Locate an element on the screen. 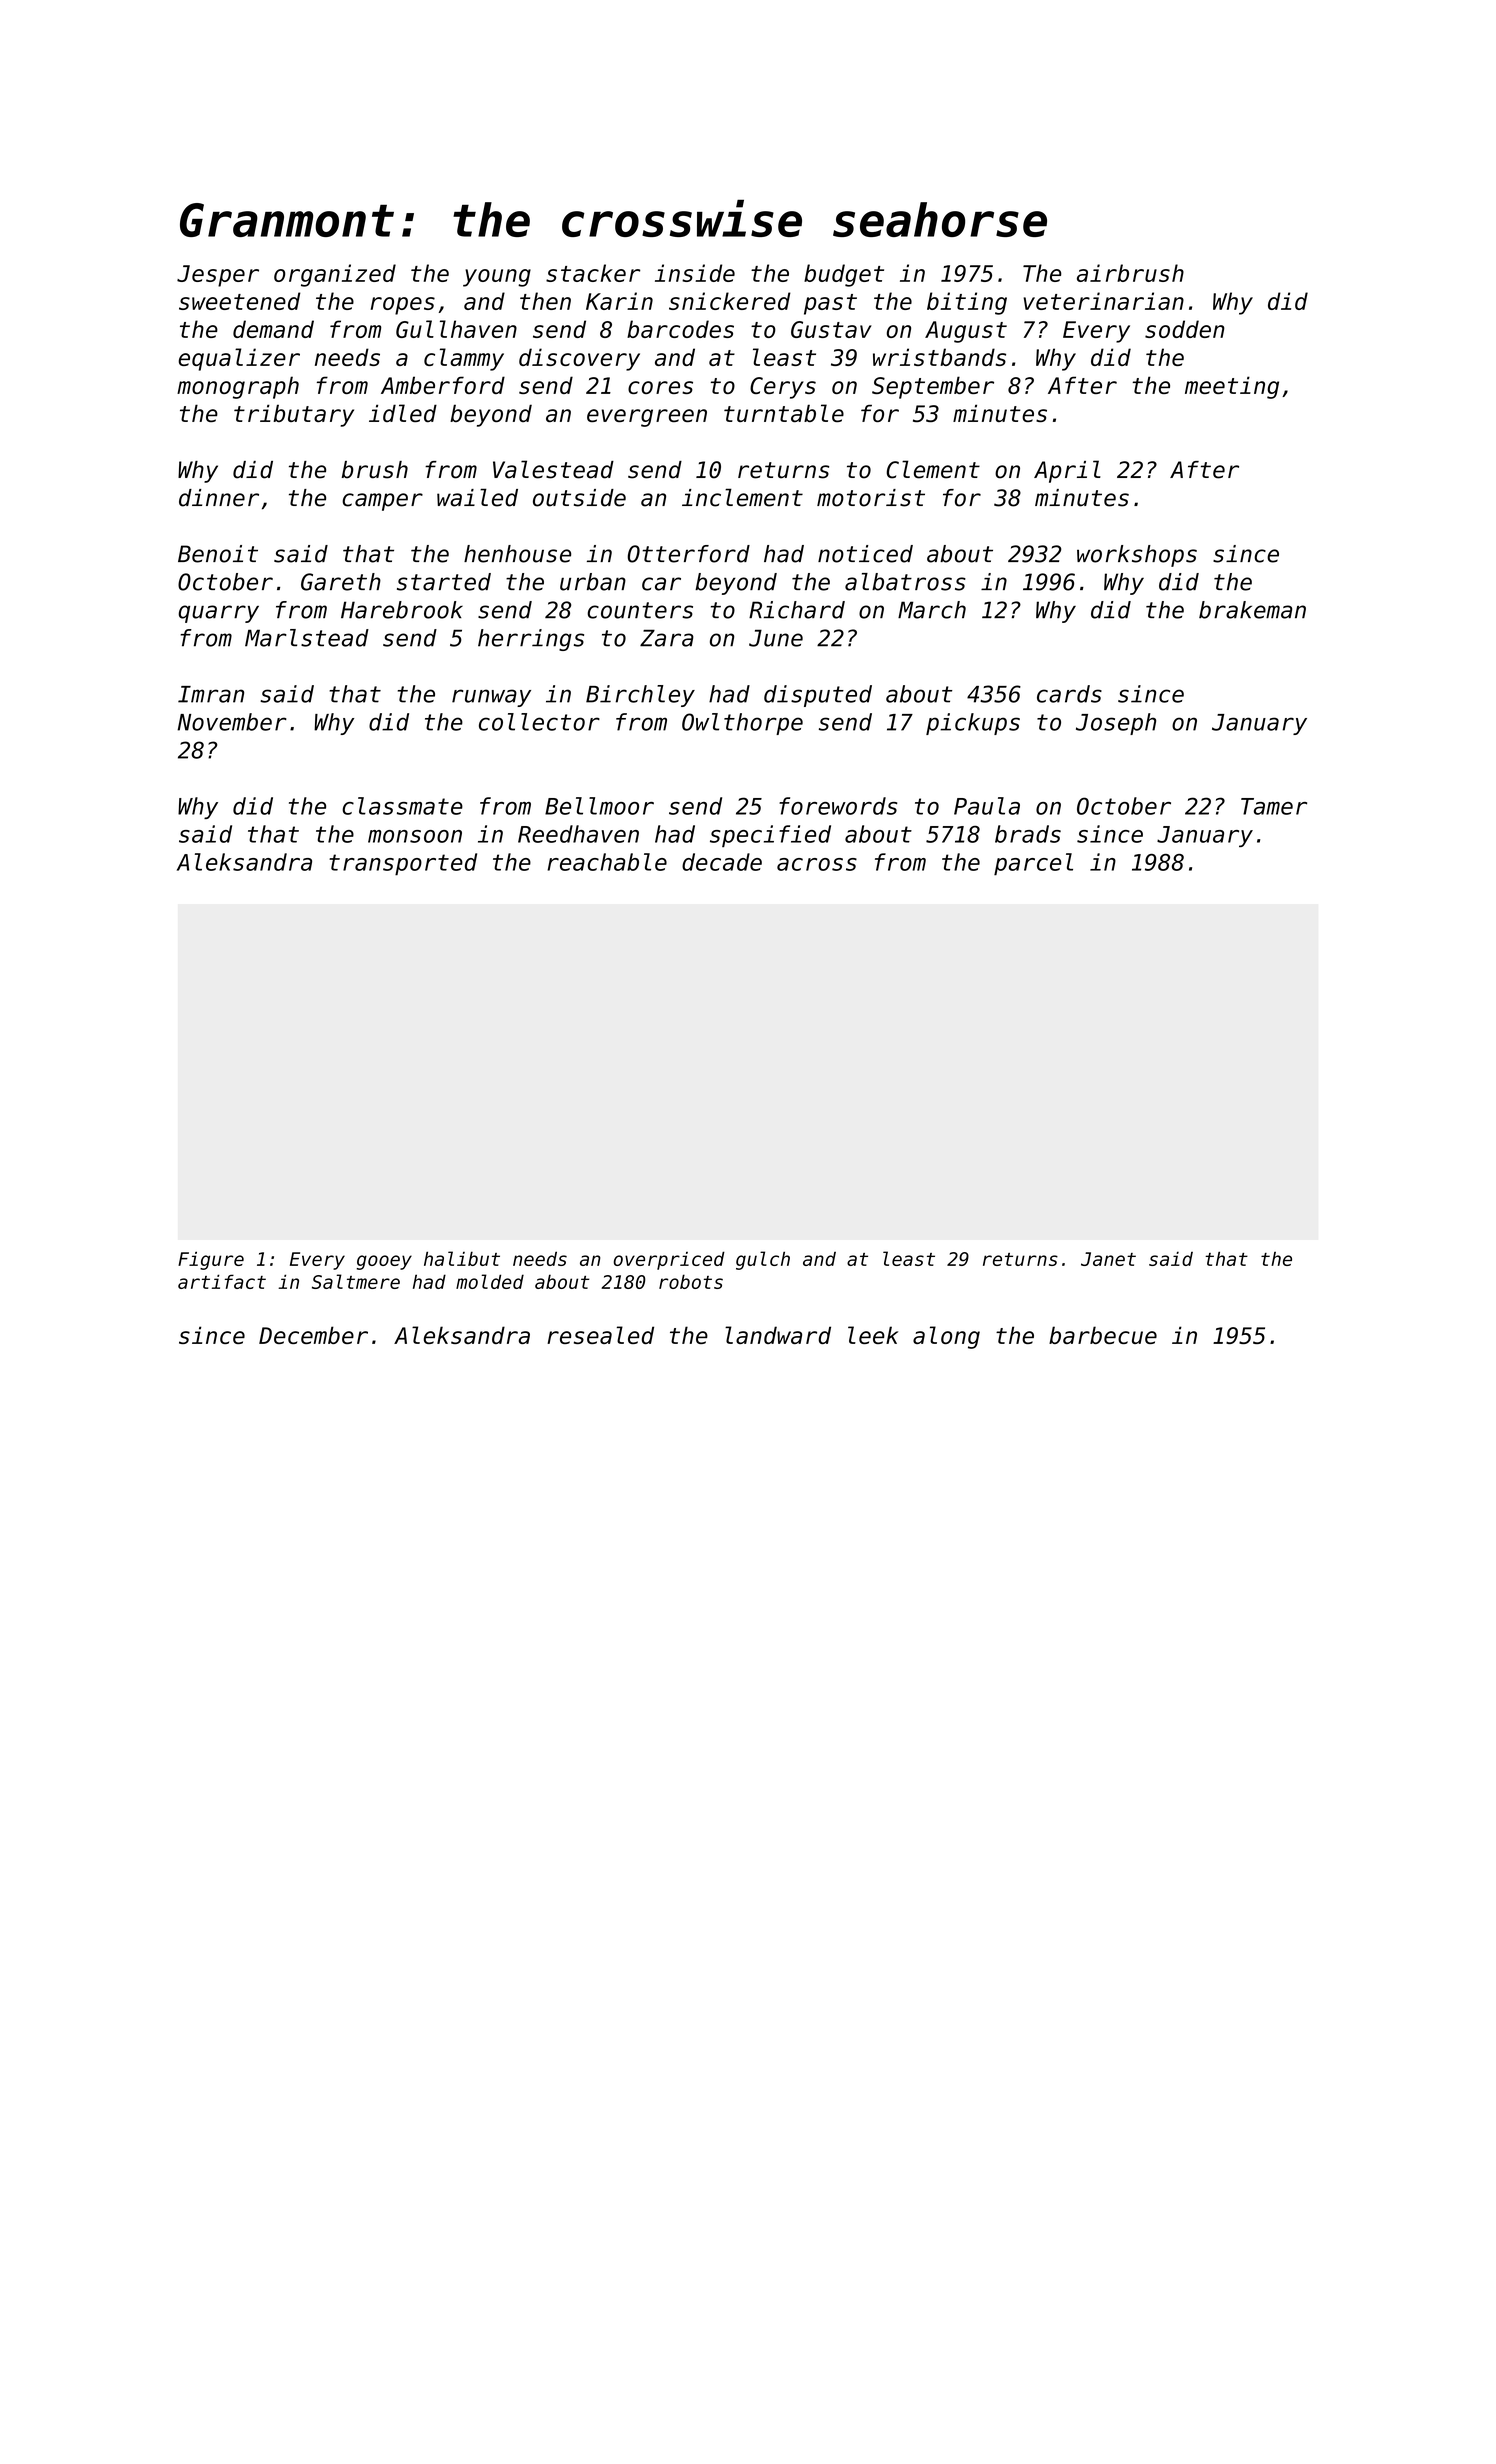 This screenshot has width=1496, height=2464. sweetened is located at coordinates (240, 301).
